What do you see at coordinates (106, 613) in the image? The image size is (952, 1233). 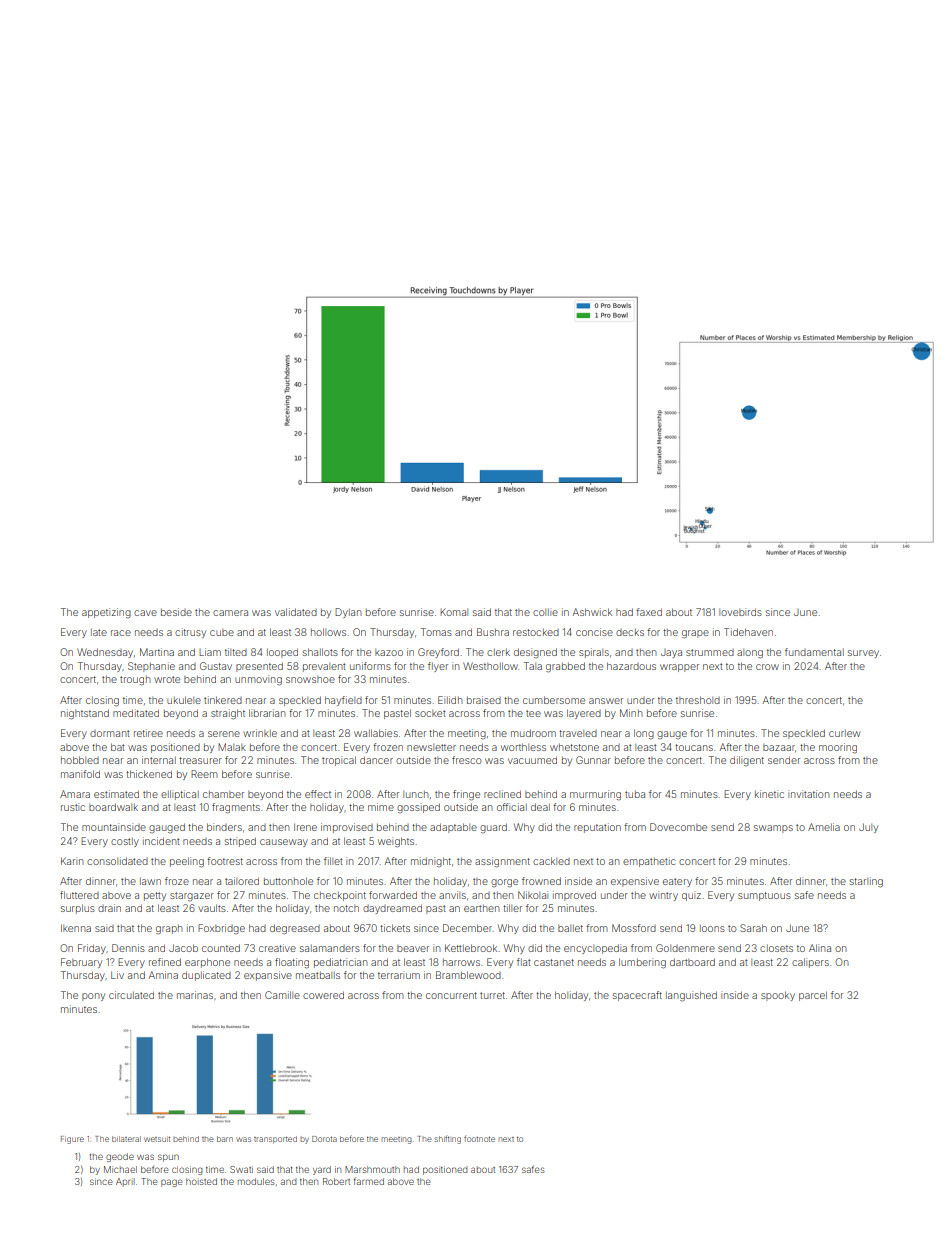 I see `appetizing` at bounding box center [106, 613].
